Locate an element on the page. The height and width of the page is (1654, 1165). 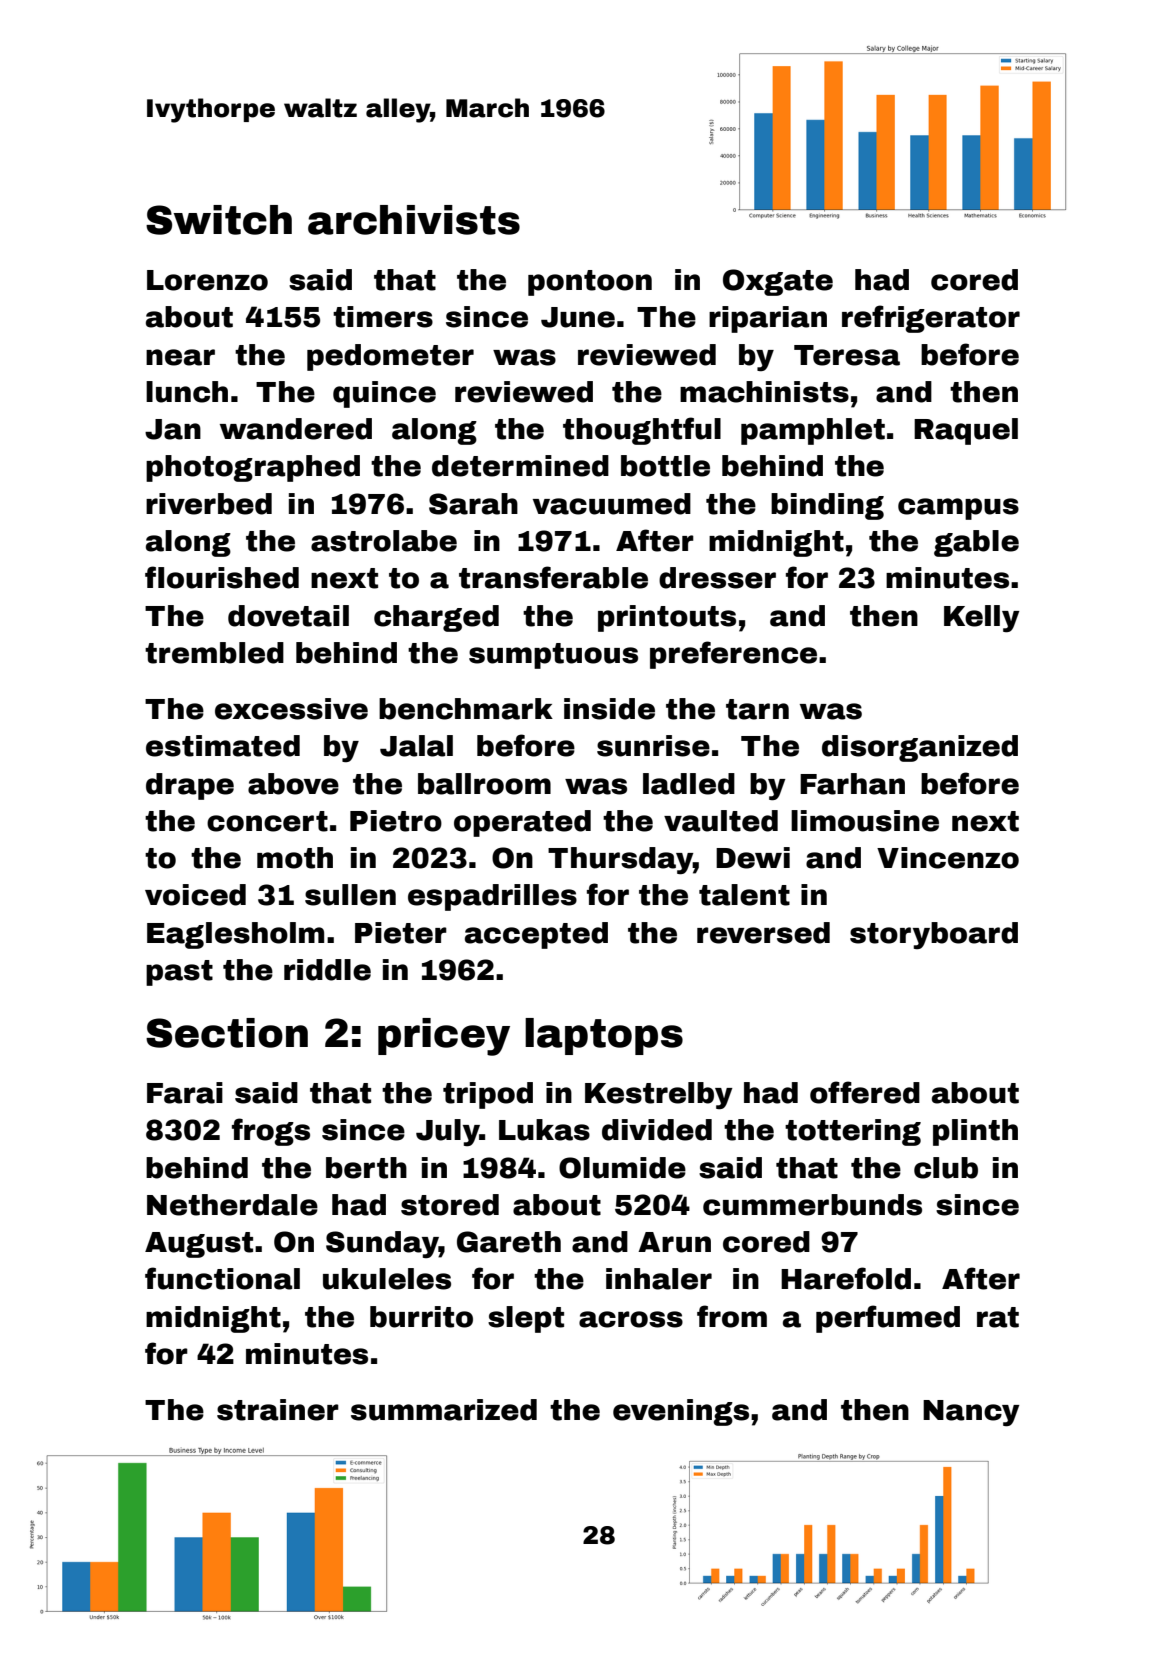
pamphlet is located at coordinates (813, 431).
